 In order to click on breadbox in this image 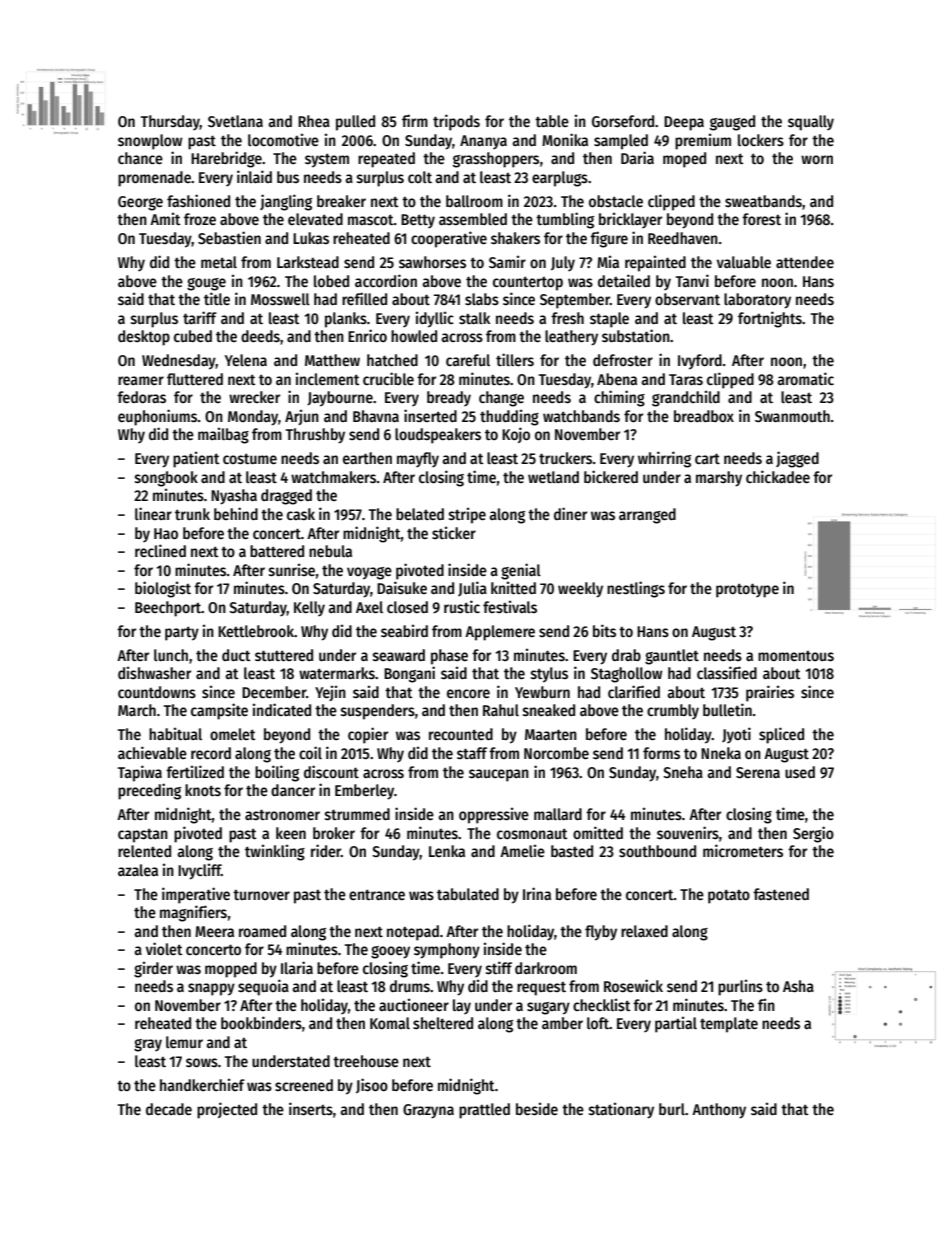, I will do `click(704, 416)`.
